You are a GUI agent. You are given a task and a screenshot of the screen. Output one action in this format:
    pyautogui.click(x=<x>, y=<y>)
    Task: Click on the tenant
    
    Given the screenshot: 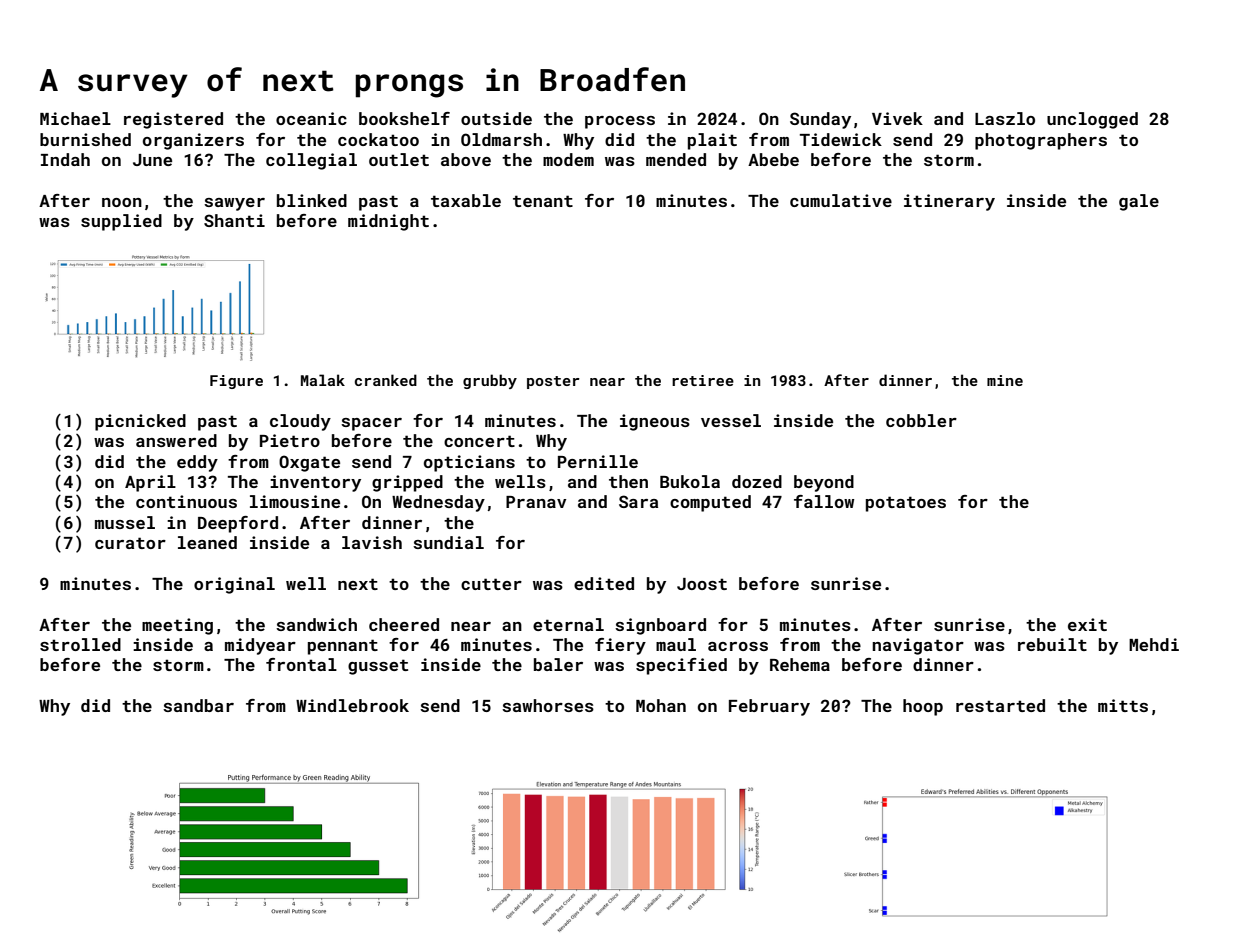 What is the action you would take?
    pyautogui.click(x=543, y=201)
